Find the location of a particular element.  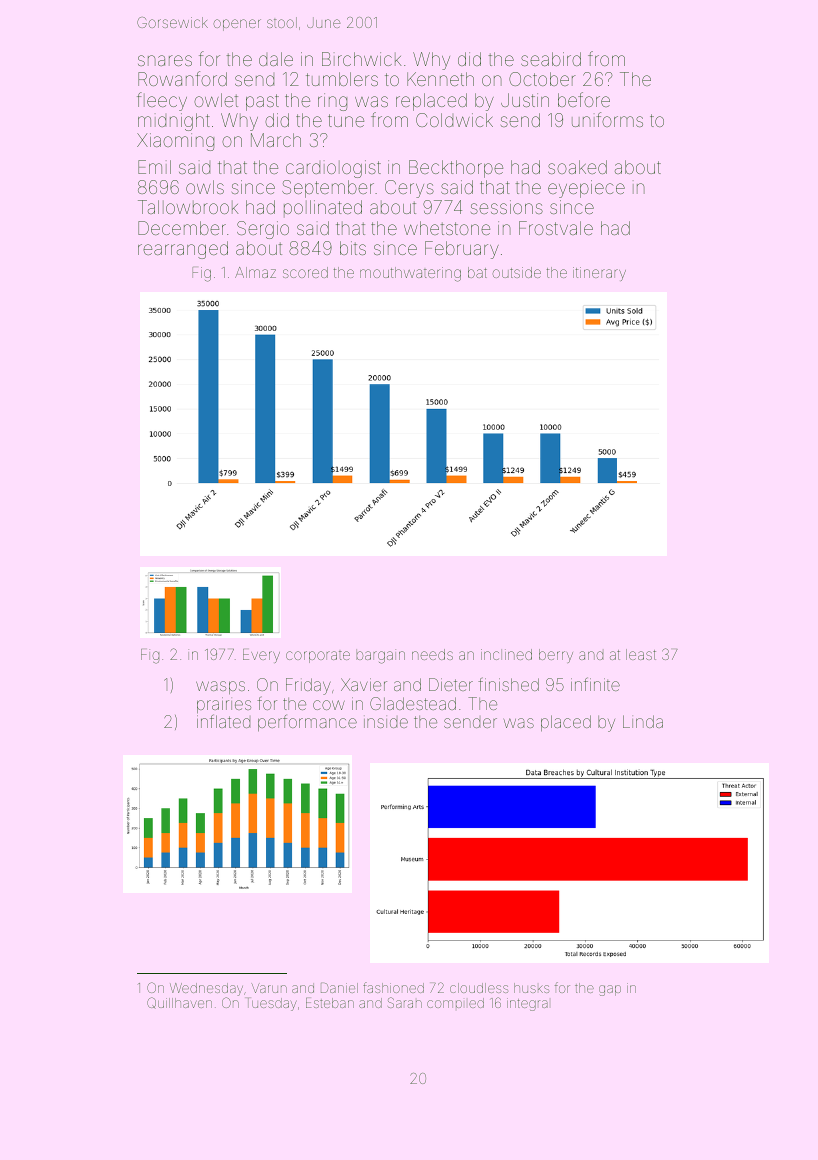

Varun is located at coordinates (269, 988).
